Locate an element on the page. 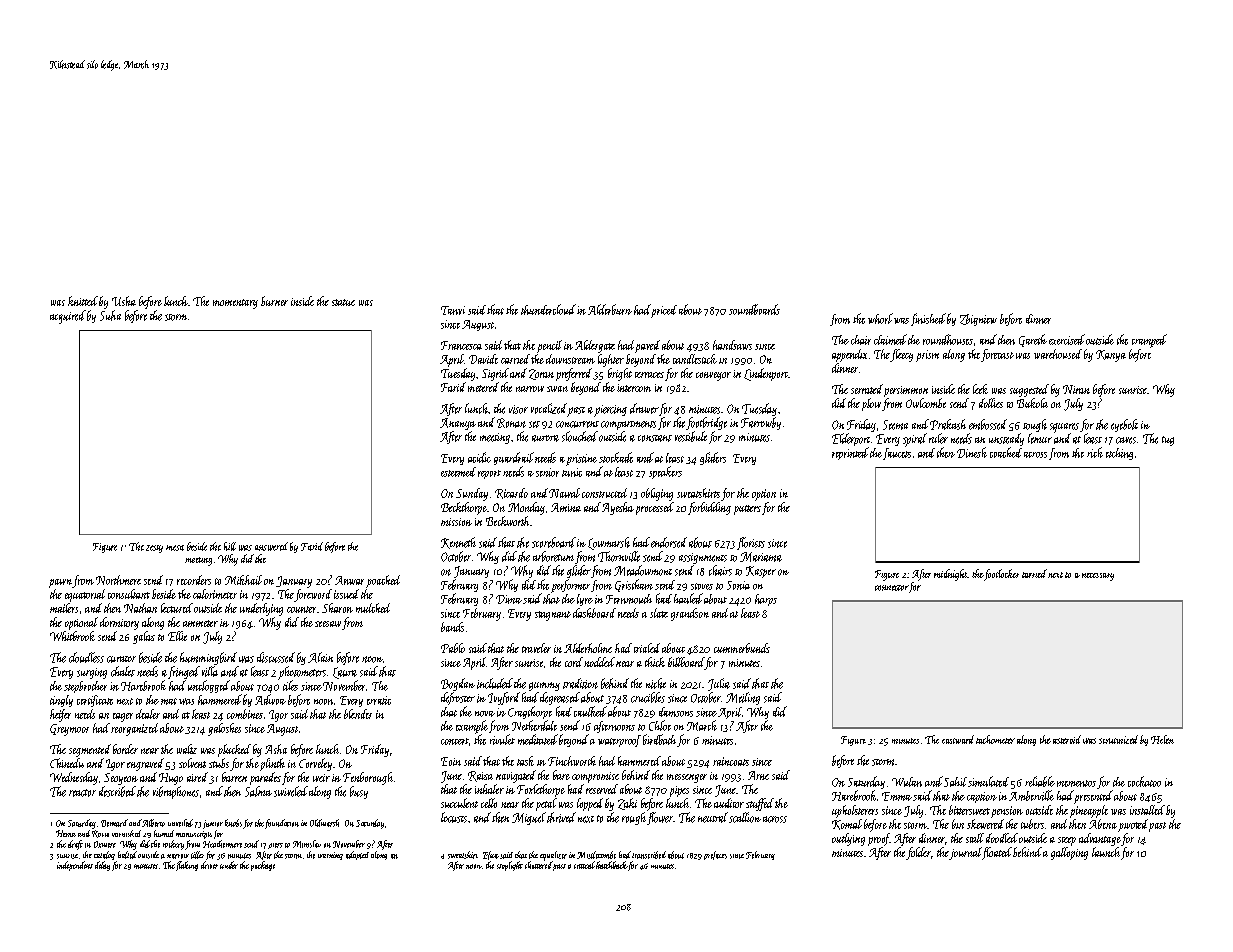 The width and height of the image is (1233, 952). Alderburn is located at coordinates (610, 309).
